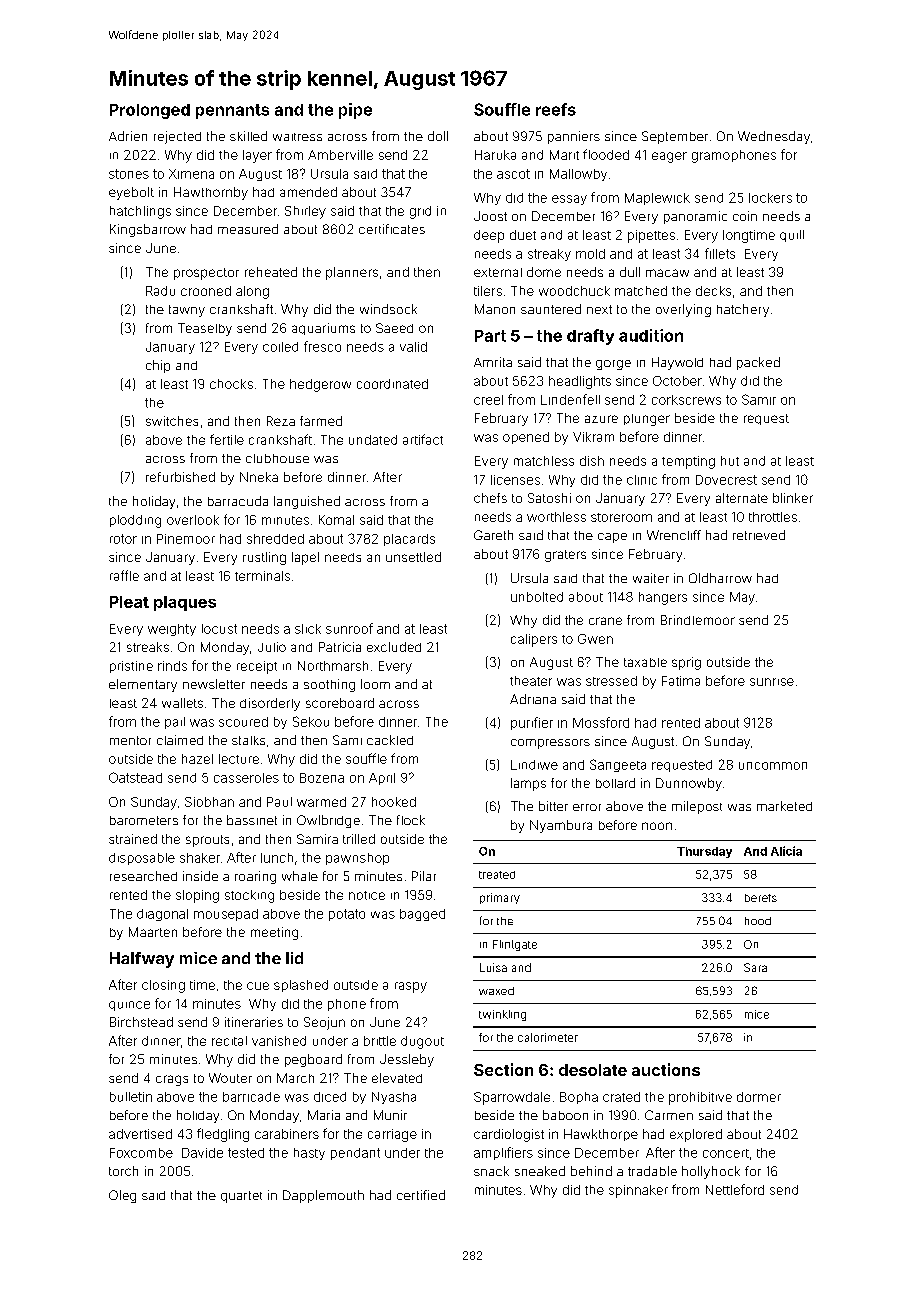  I want to click on Maarten, so click(153, 932).
